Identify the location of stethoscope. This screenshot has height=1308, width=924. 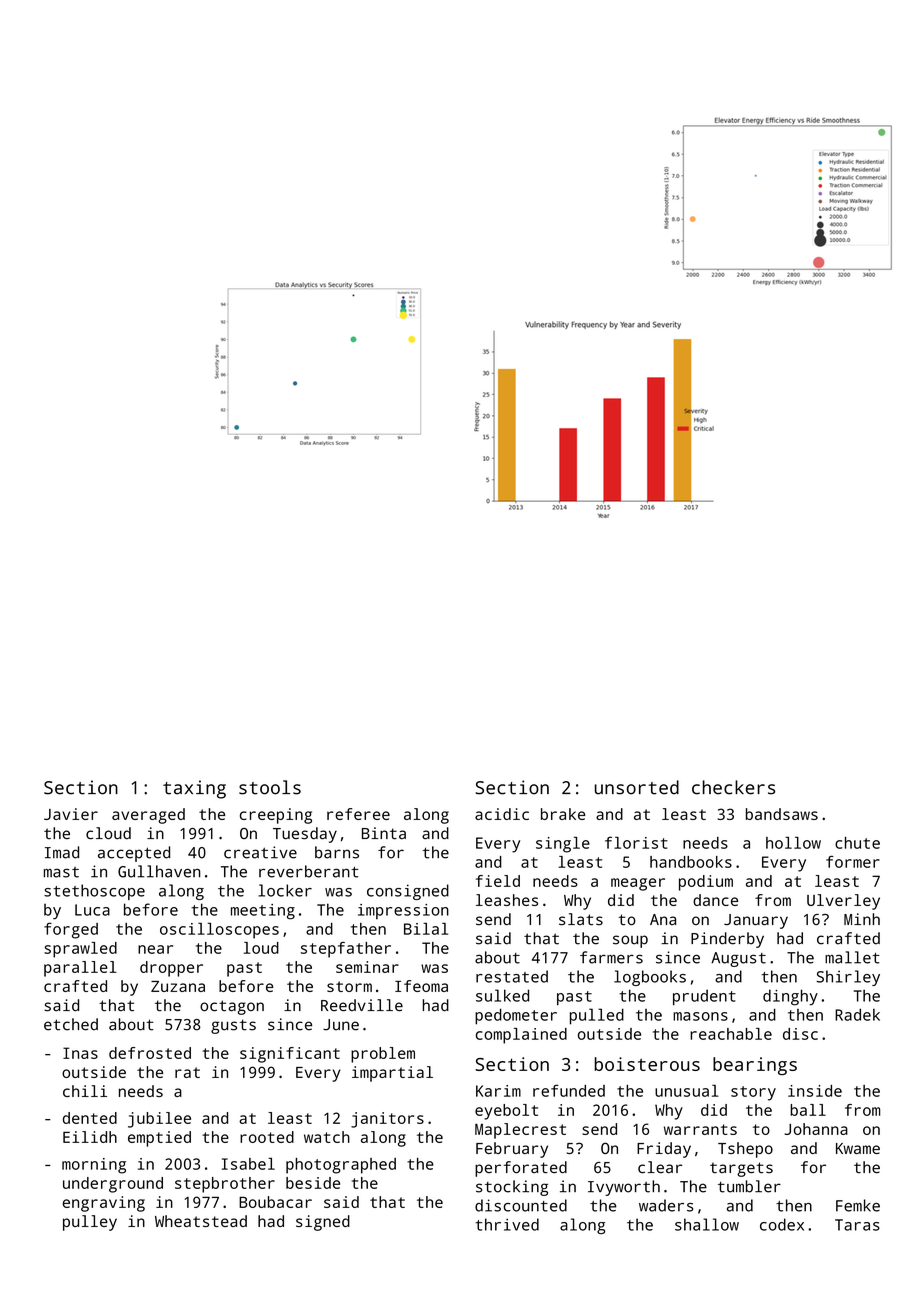
(94, 892).
